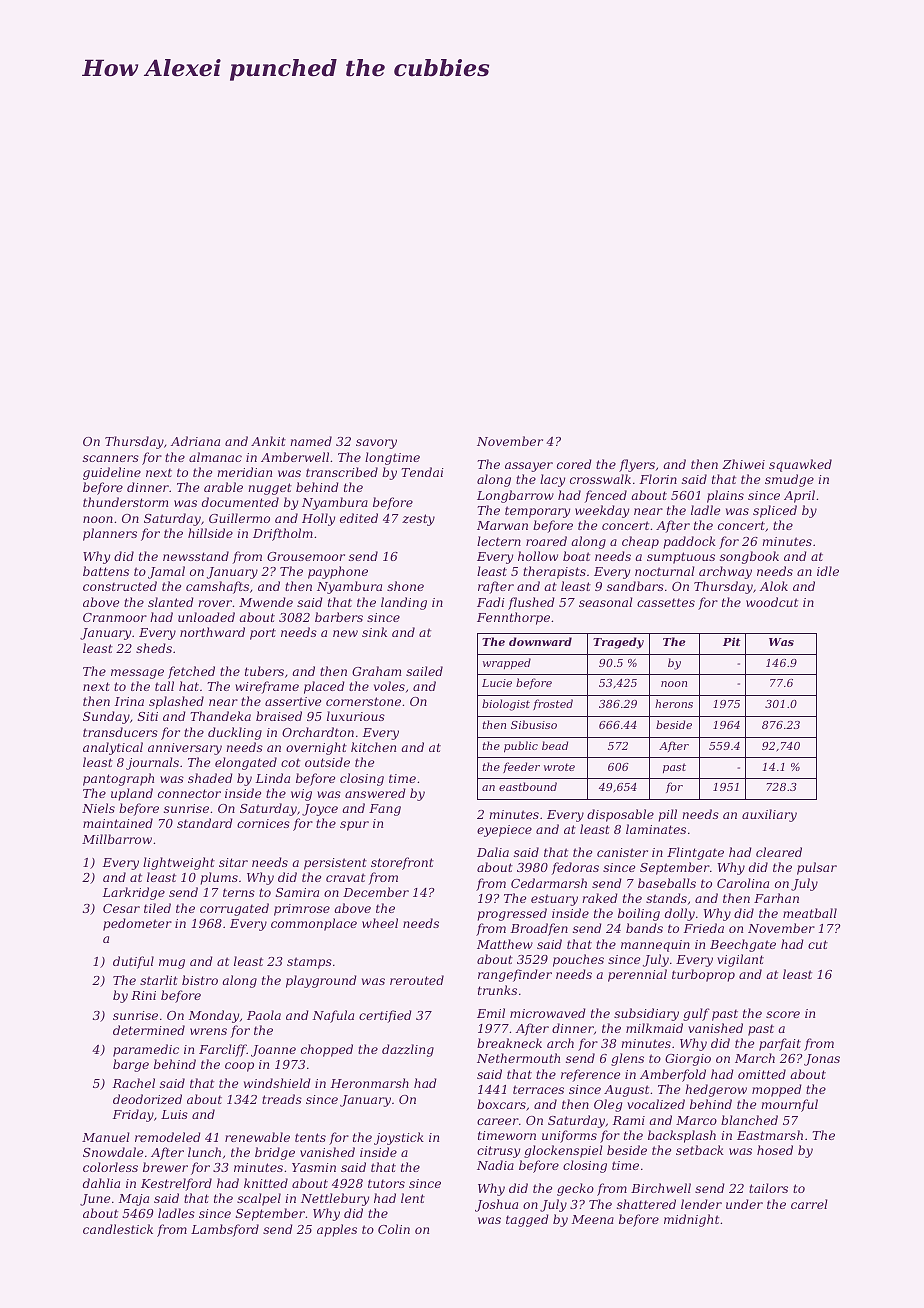  Describe the element at coordinates (732, 641) in the image. I see `Pit` at that location.
